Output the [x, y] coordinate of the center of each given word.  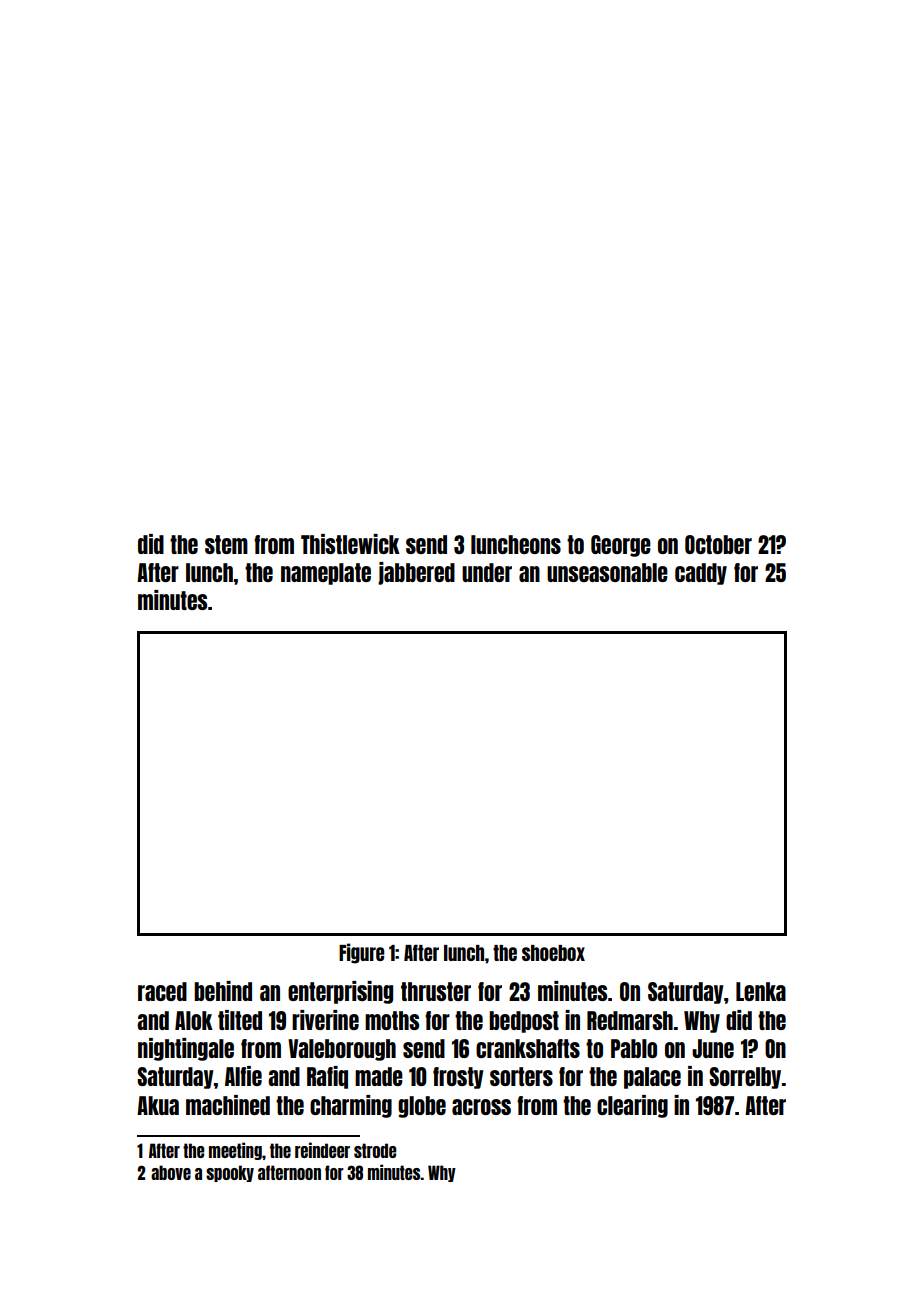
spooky [230, 1173]
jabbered [416, 573]
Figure [361, 953]
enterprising [340, 992]
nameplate [326, 574]
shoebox [553, 953]
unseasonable [607, 572]
